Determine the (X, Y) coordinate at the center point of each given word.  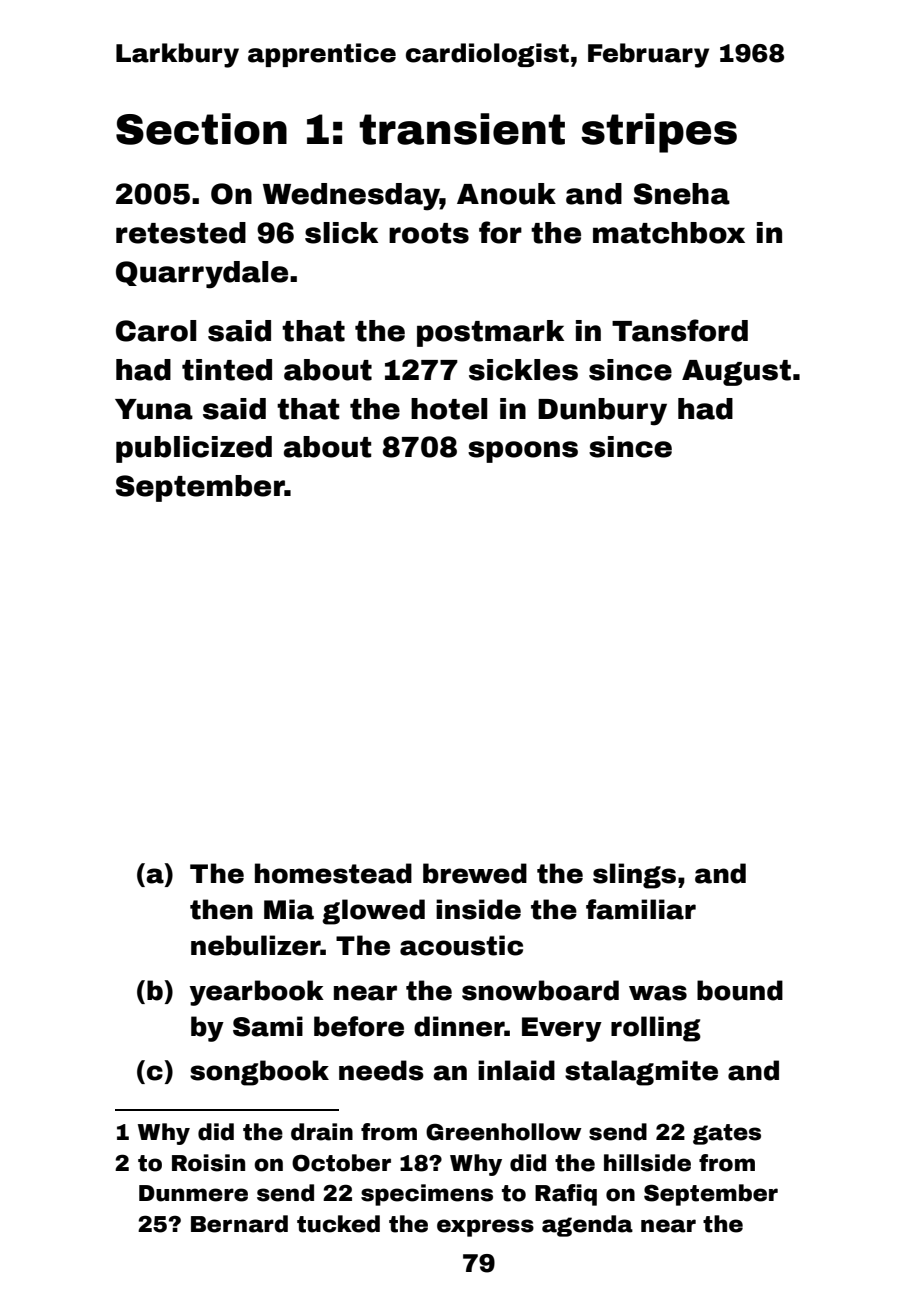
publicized (194, 449)
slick (341, 233)
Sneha (682, 194)
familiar (641, 909)
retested (181, 233)
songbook (259, 1073)
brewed (475, 873)
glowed (373, 912)
